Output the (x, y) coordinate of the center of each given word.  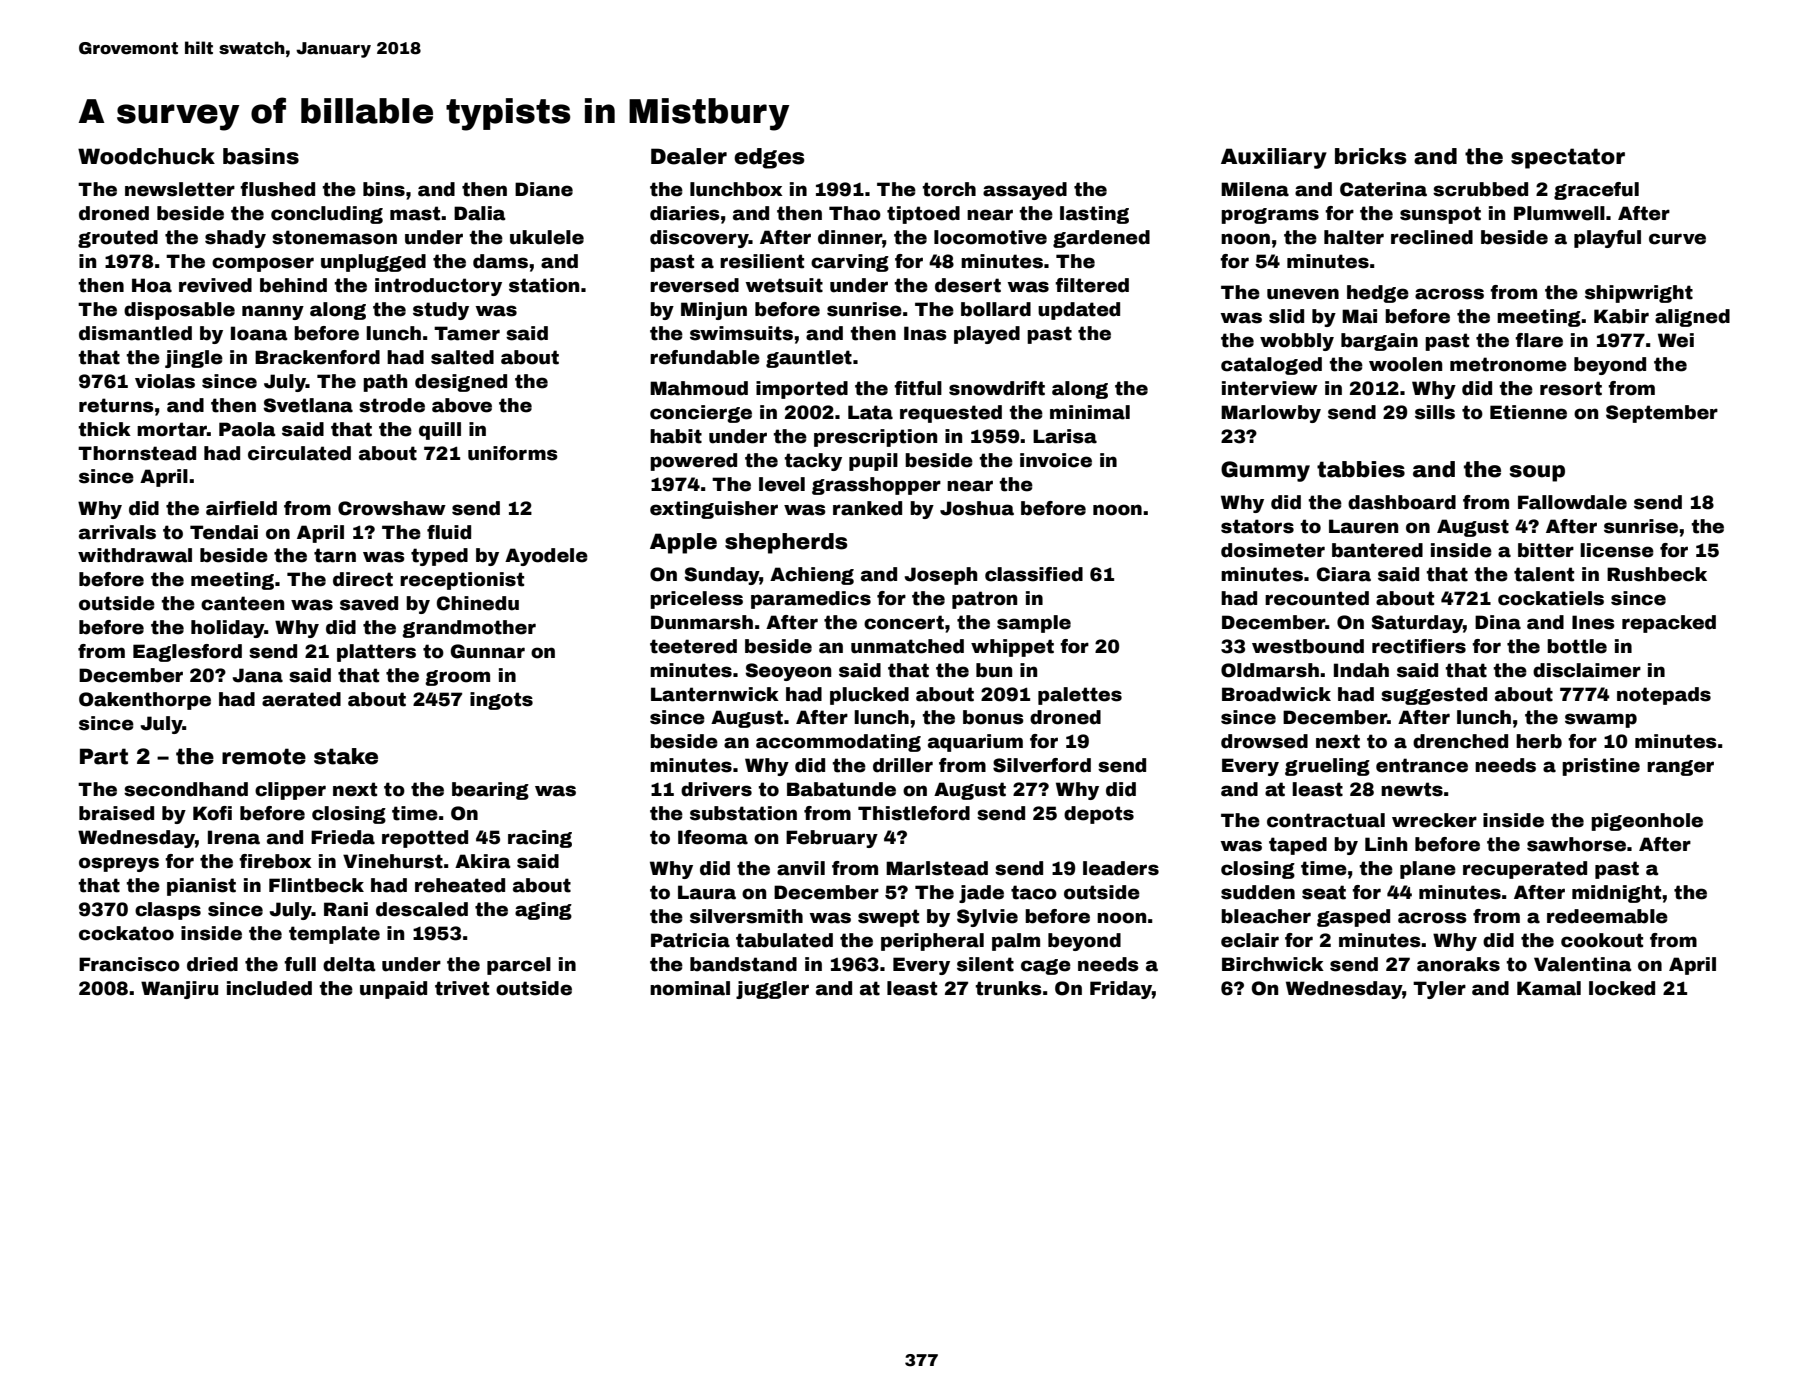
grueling (1327, 767)
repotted (425, 839)
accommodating (838, 743)
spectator (1568, 158)
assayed (1025, 191)
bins (384, 189)
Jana (258, 675)
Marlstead (937, 868)
